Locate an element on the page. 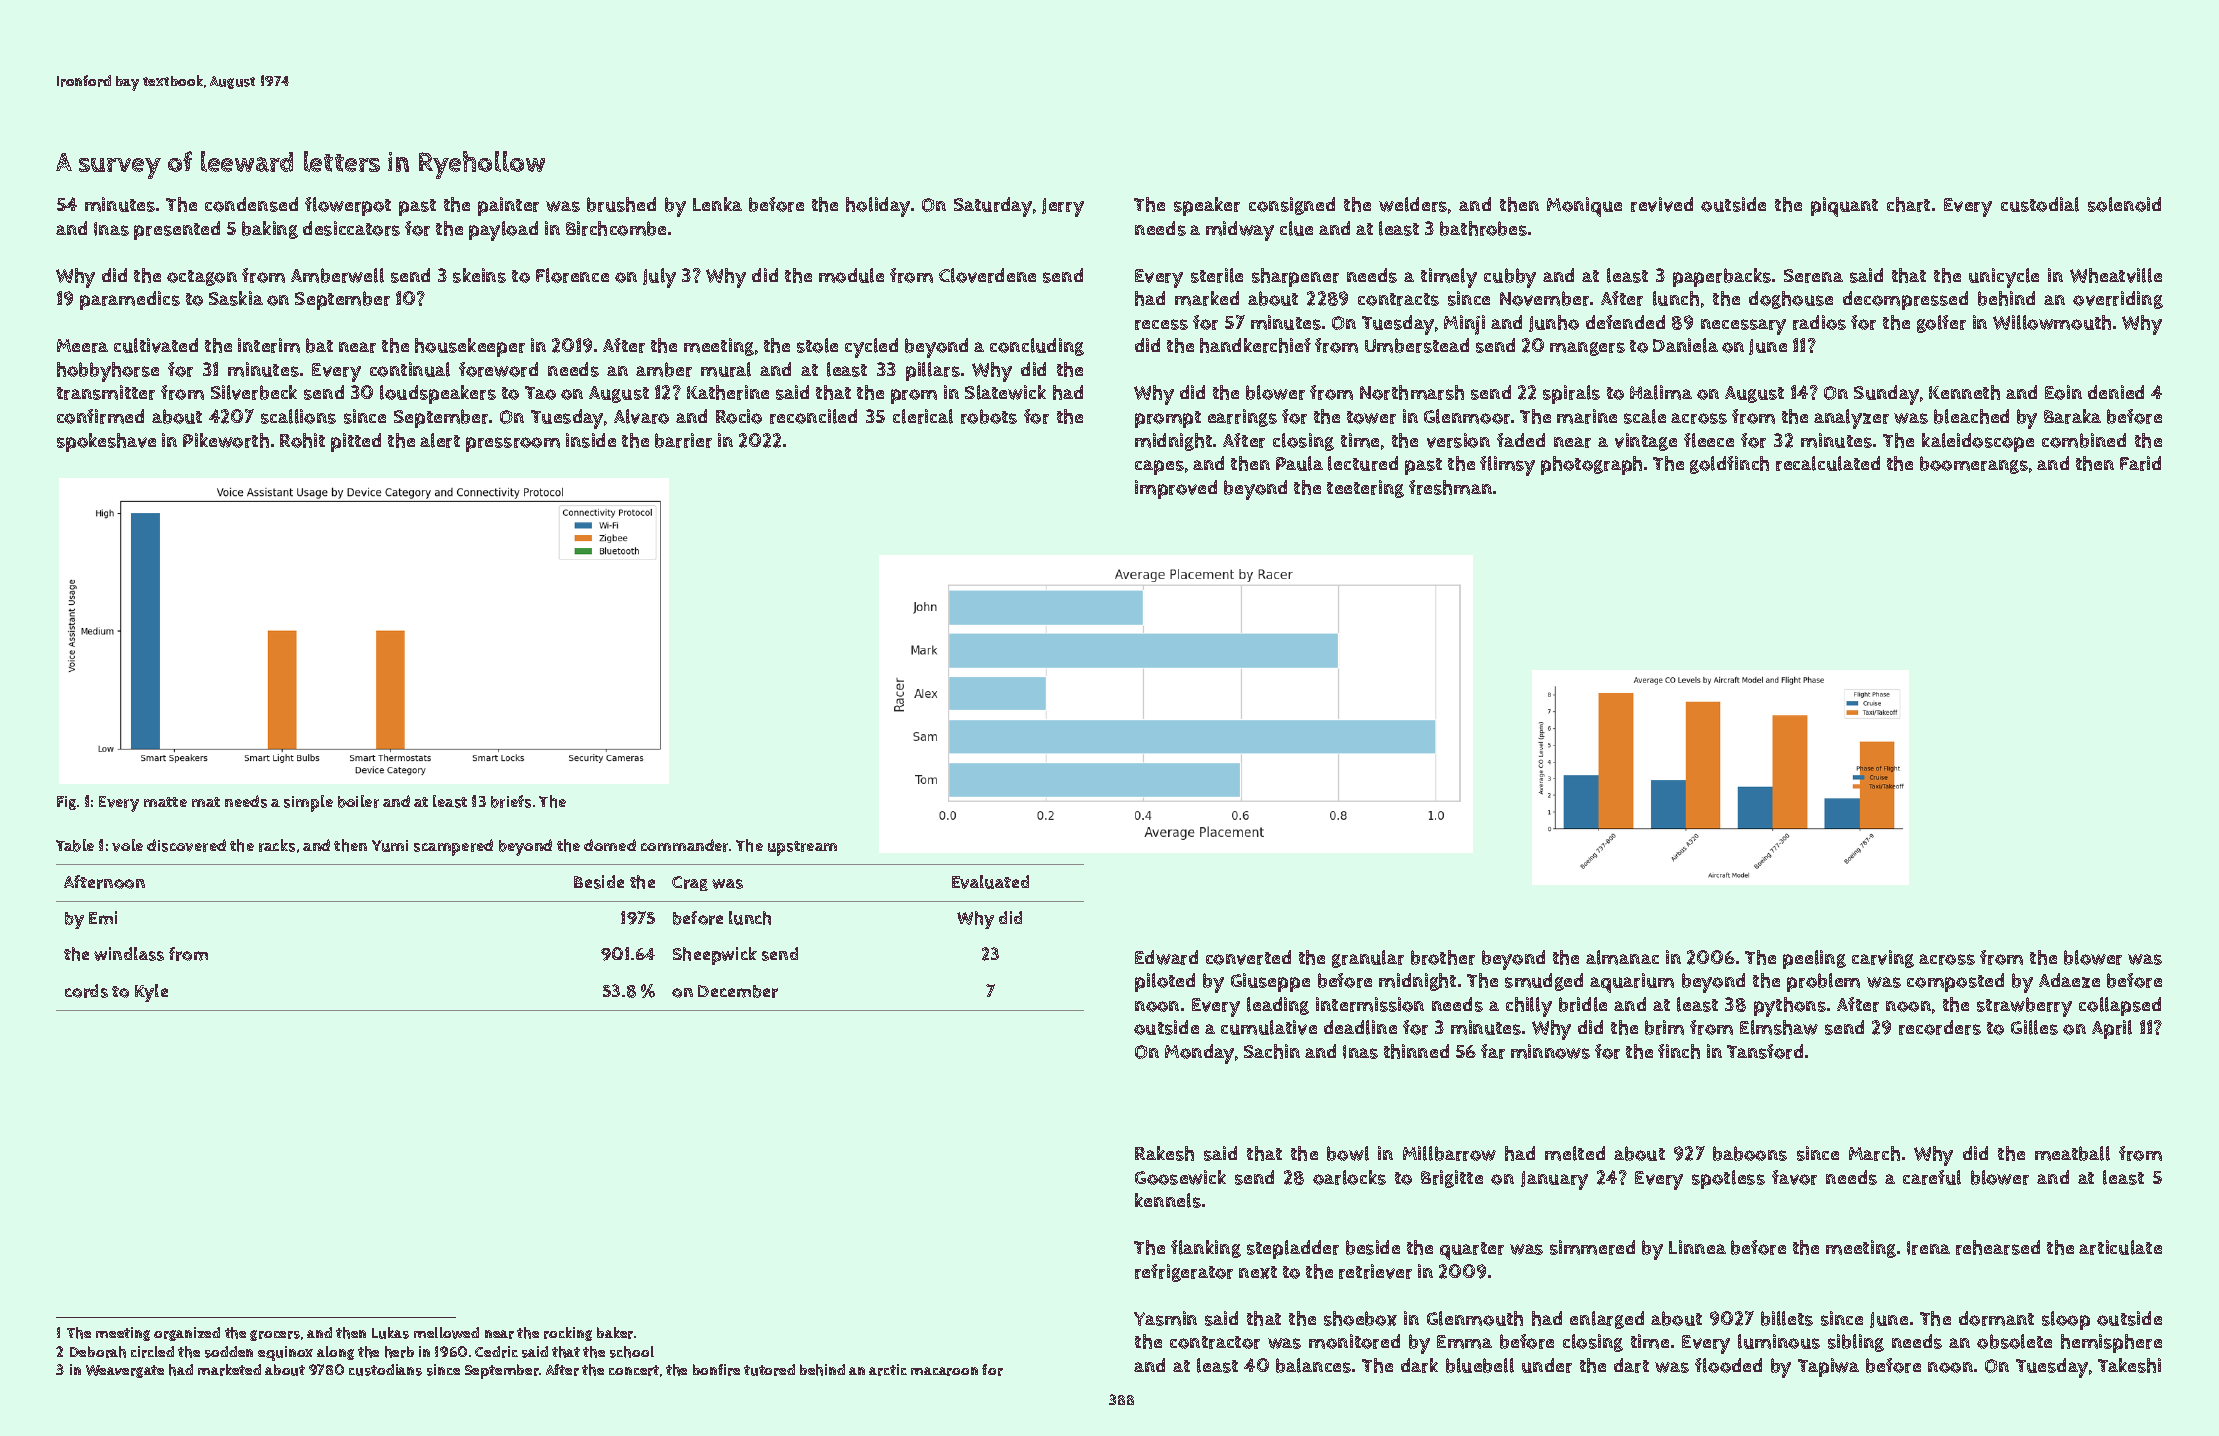 The width and height of the page is (2219, 1436). pressroom is located at coordinates (513, 444).
